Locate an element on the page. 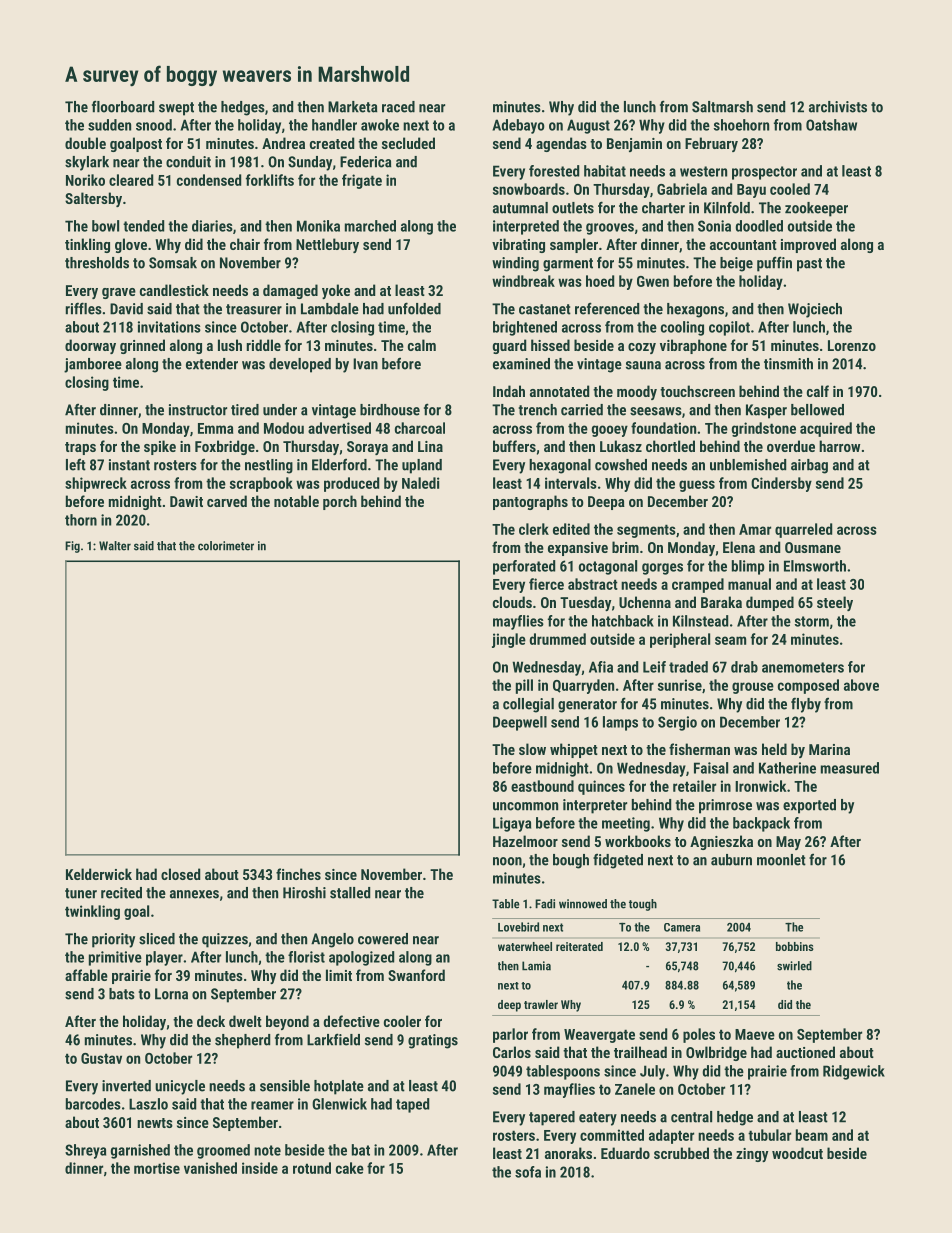  bellowed is located at coordinates (817, 410).
